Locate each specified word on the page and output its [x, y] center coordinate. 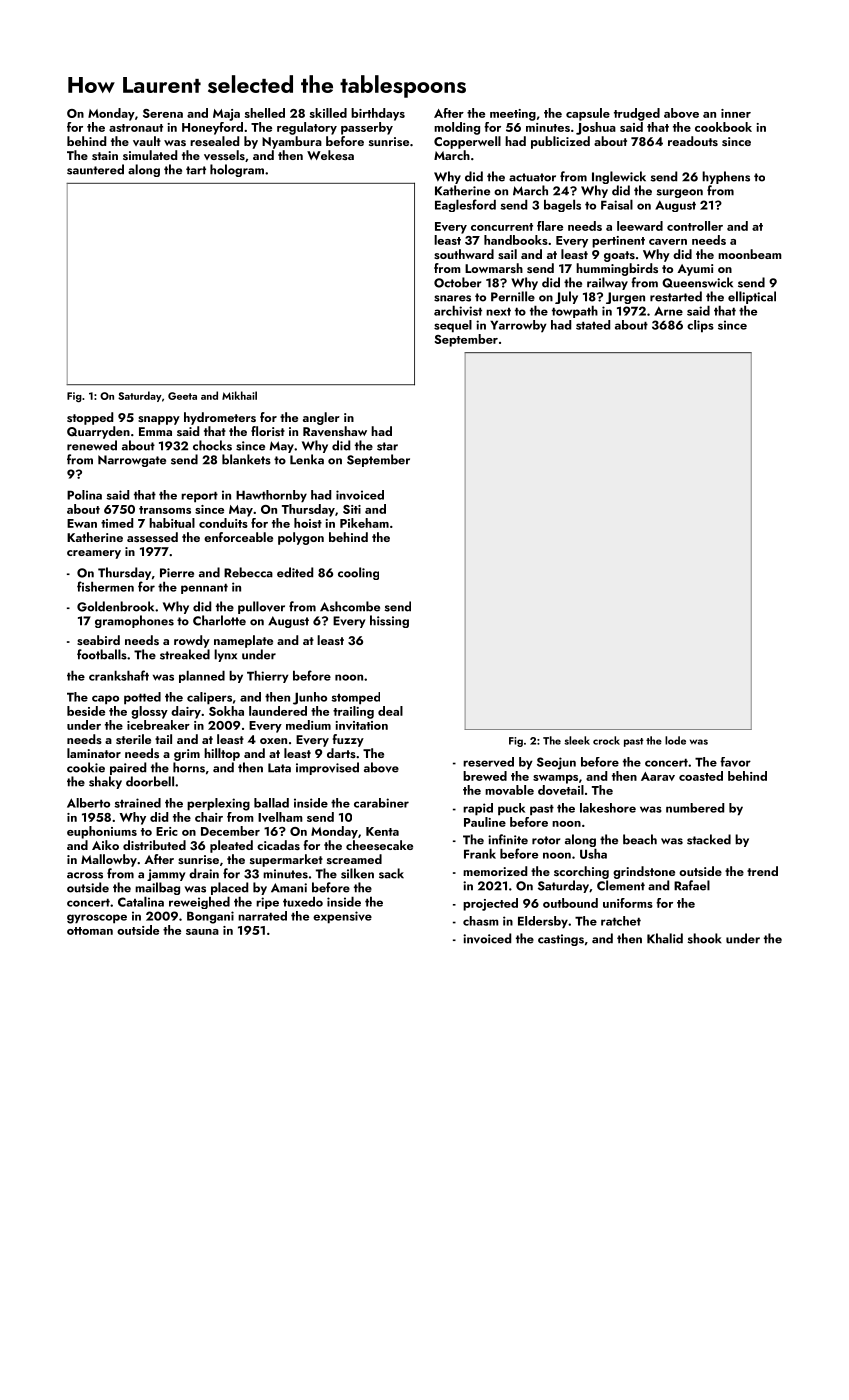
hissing [389, 621]
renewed [92, 445]
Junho [310, 698]
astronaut [136, 128]
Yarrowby [518, 326]
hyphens [726, 177]
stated [593, 325]
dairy [186, 712]
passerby [367, 128]
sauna [202, 932]
